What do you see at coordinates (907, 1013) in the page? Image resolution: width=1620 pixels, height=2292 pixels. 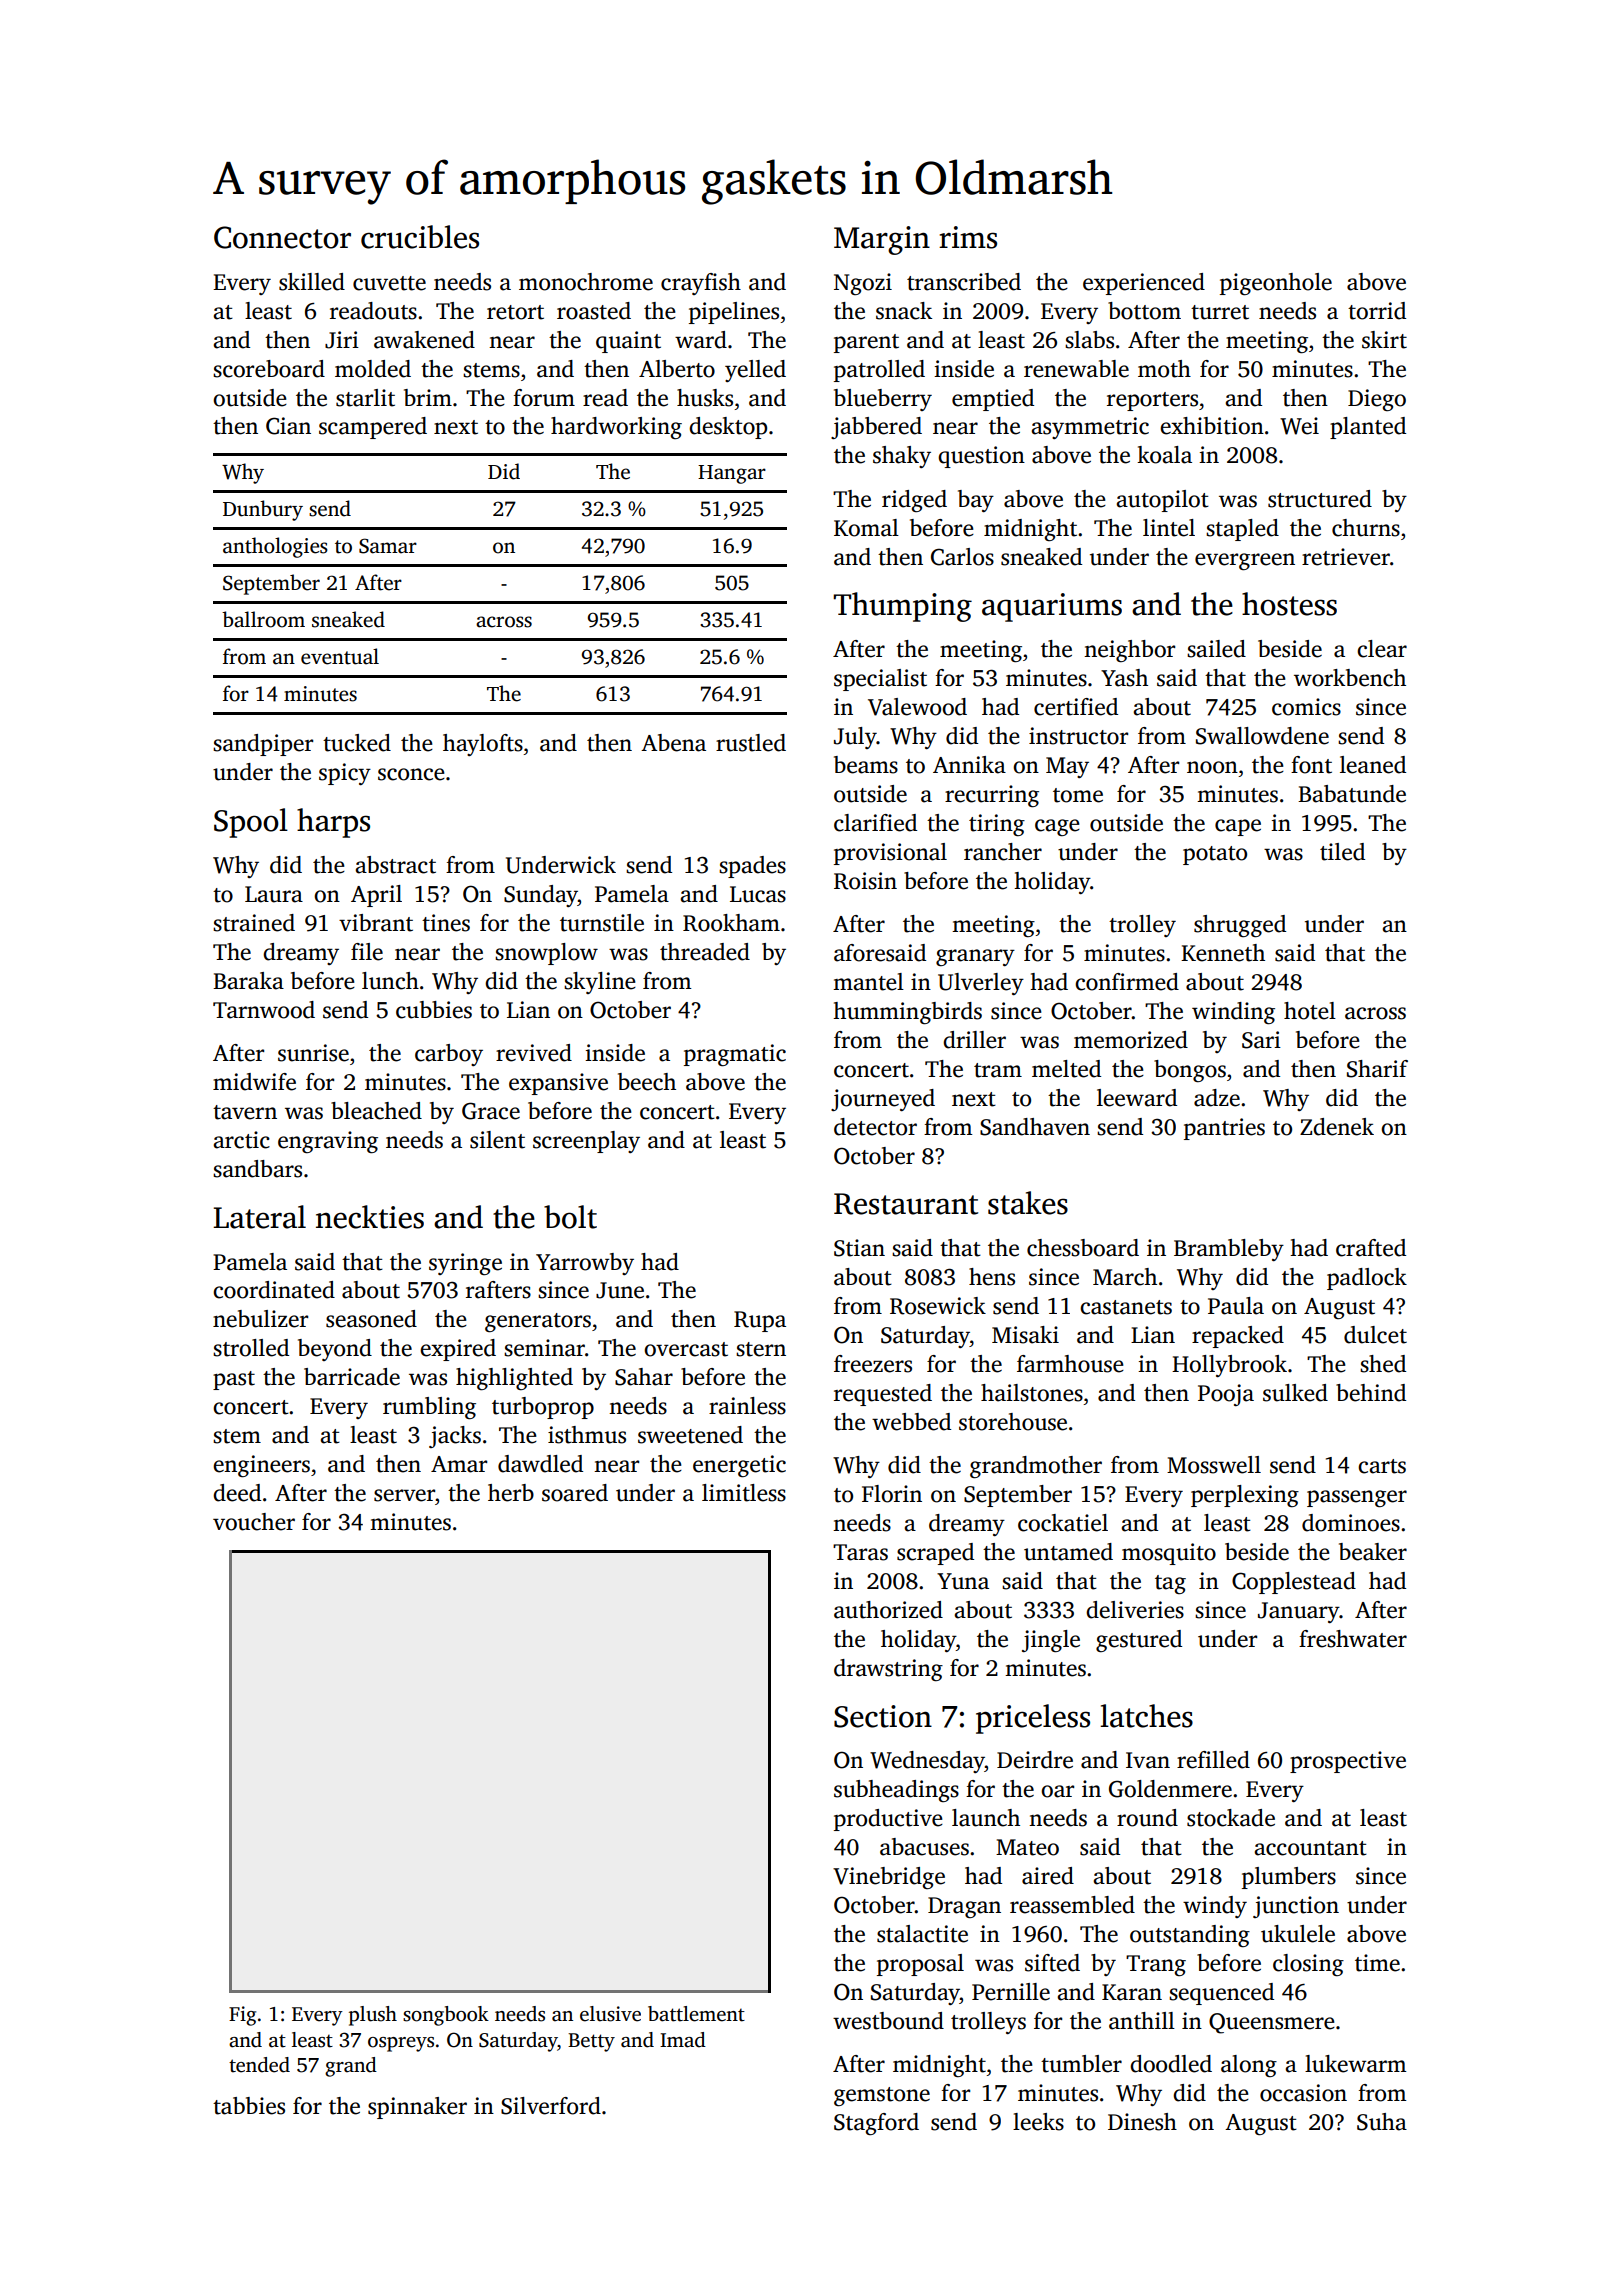 I see `hummingbirds` at bounding box center [907, 1013].
